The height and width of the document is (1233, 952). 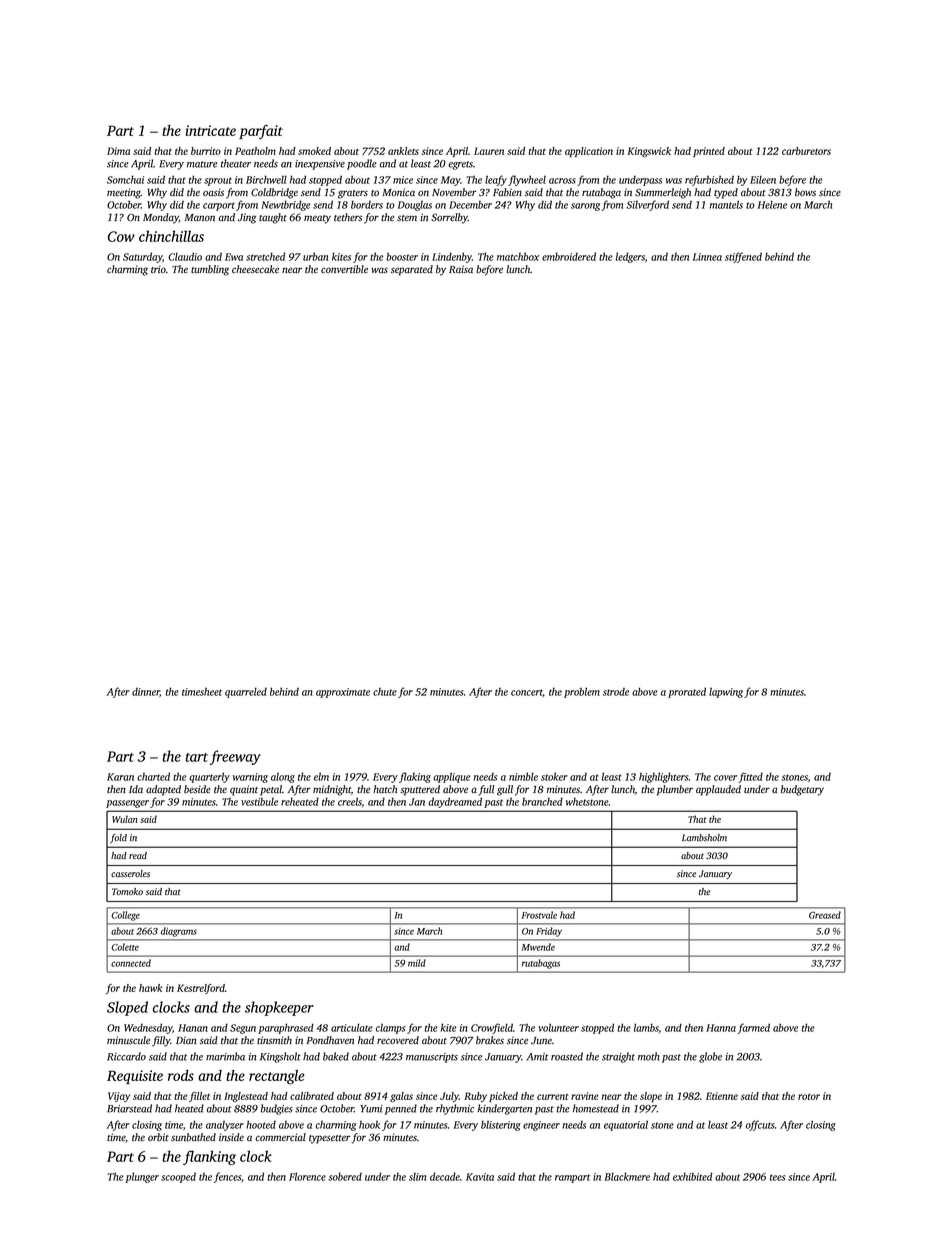 What do you see at coordinates (726, 693) in the document?
I see `lapwing` at bounding box center [726, 693].
